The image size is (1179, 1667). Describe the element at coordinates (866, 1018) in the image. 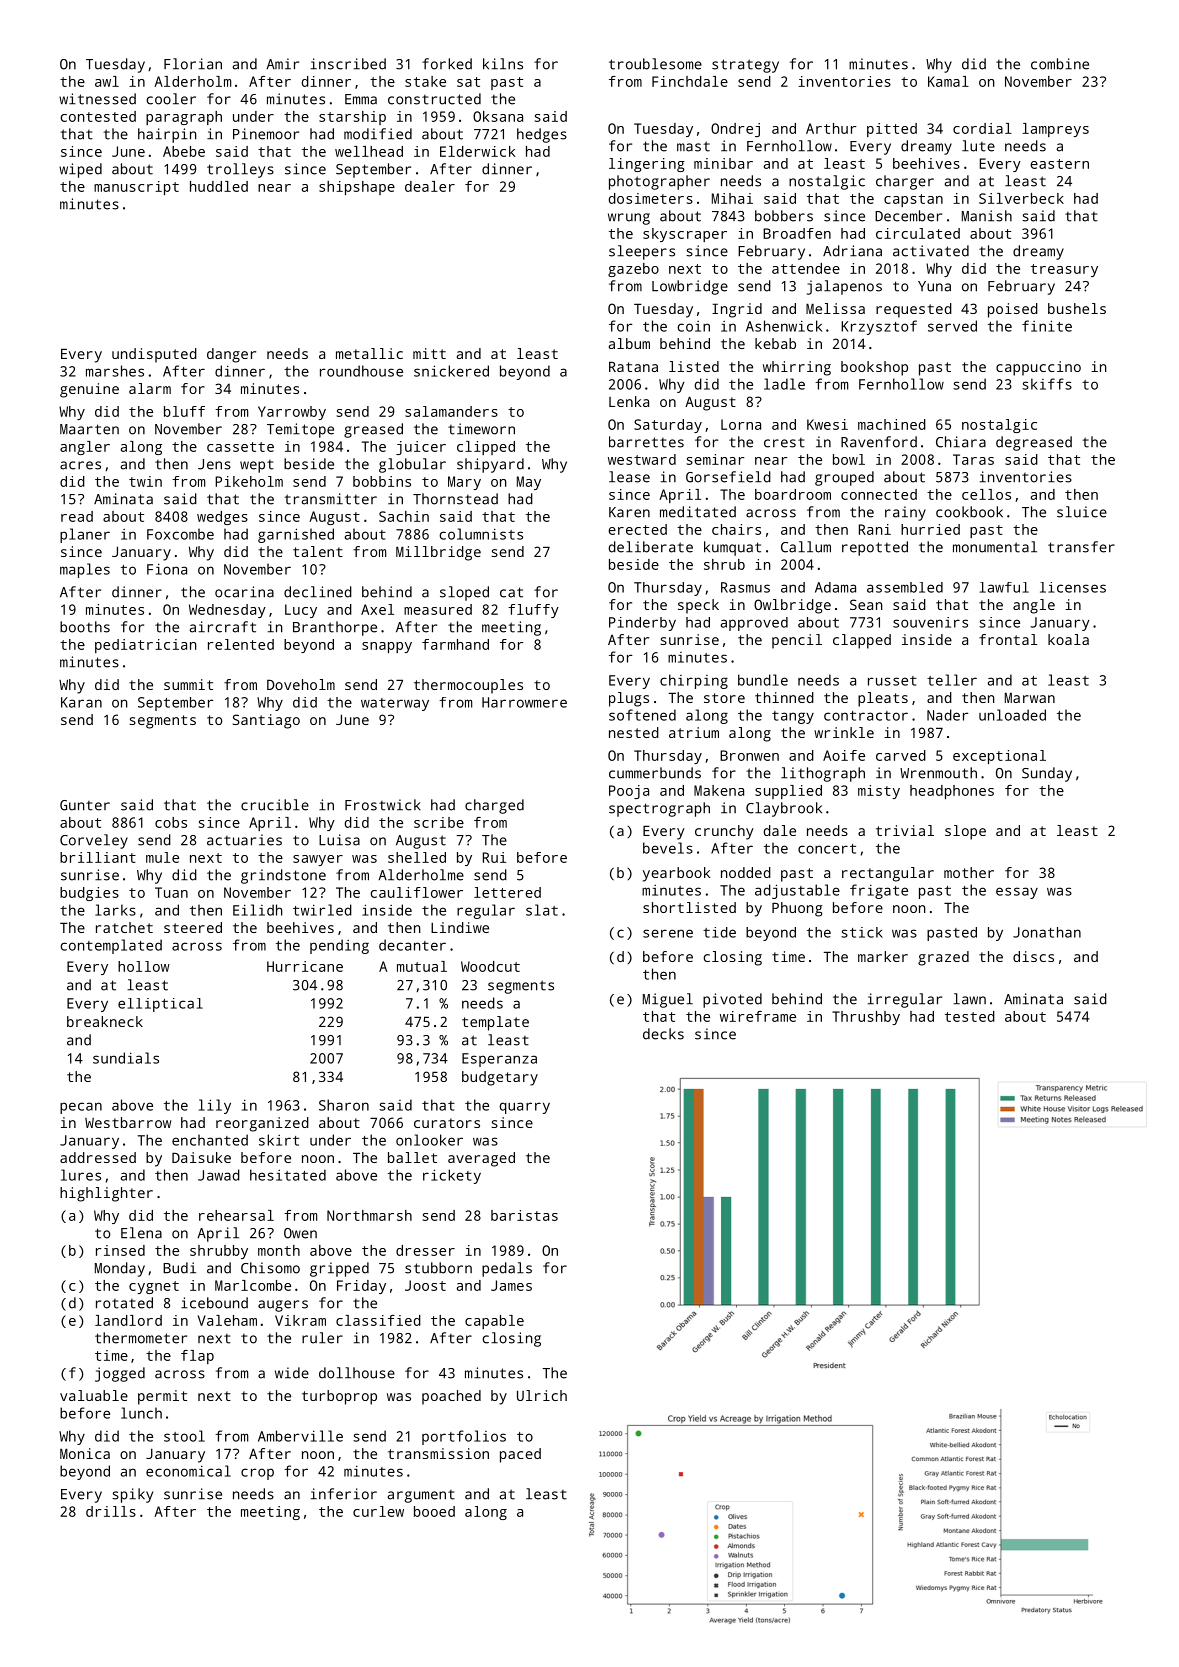

I see `Thrushby` at that location.
